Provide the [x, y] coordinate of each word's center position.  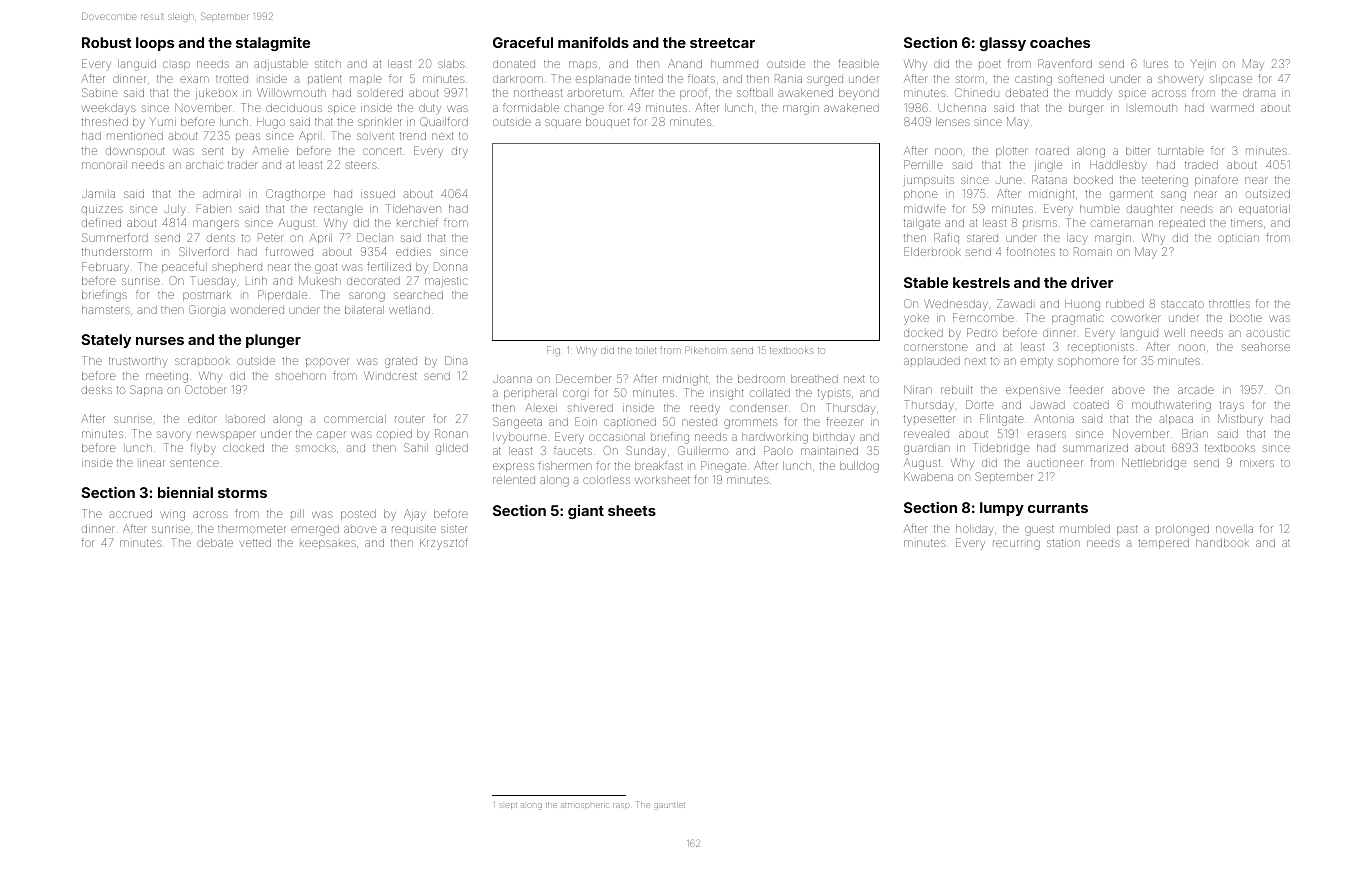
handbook [1222, 543]
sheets [632, 510]
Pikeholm [706, 350]
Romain [1093, 251]
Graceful [523, 42]
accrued [130, 514]
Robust [107, 42]
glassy [1003, 44]
